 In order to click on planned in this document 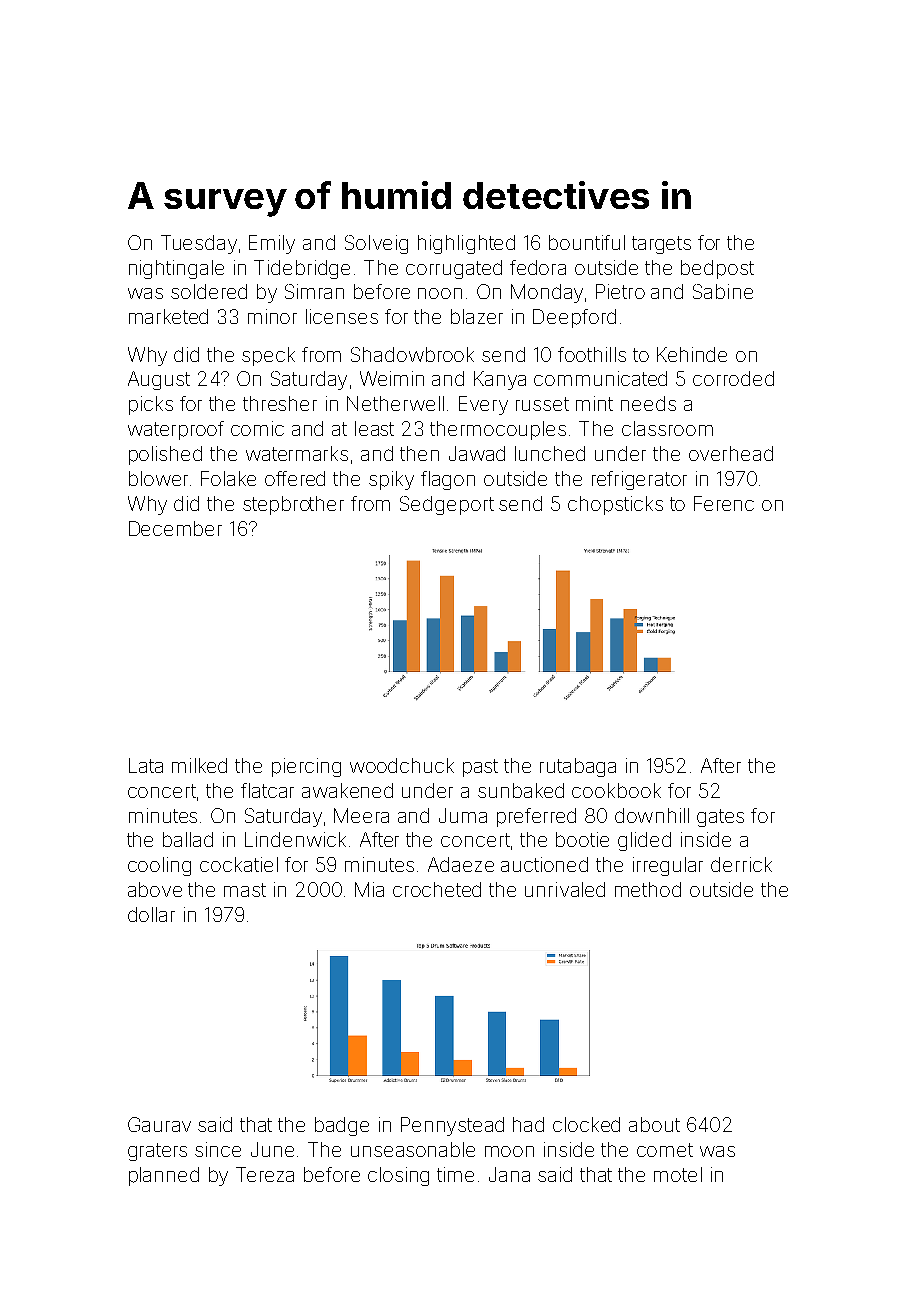, I will do `click(164, 1176)`.
